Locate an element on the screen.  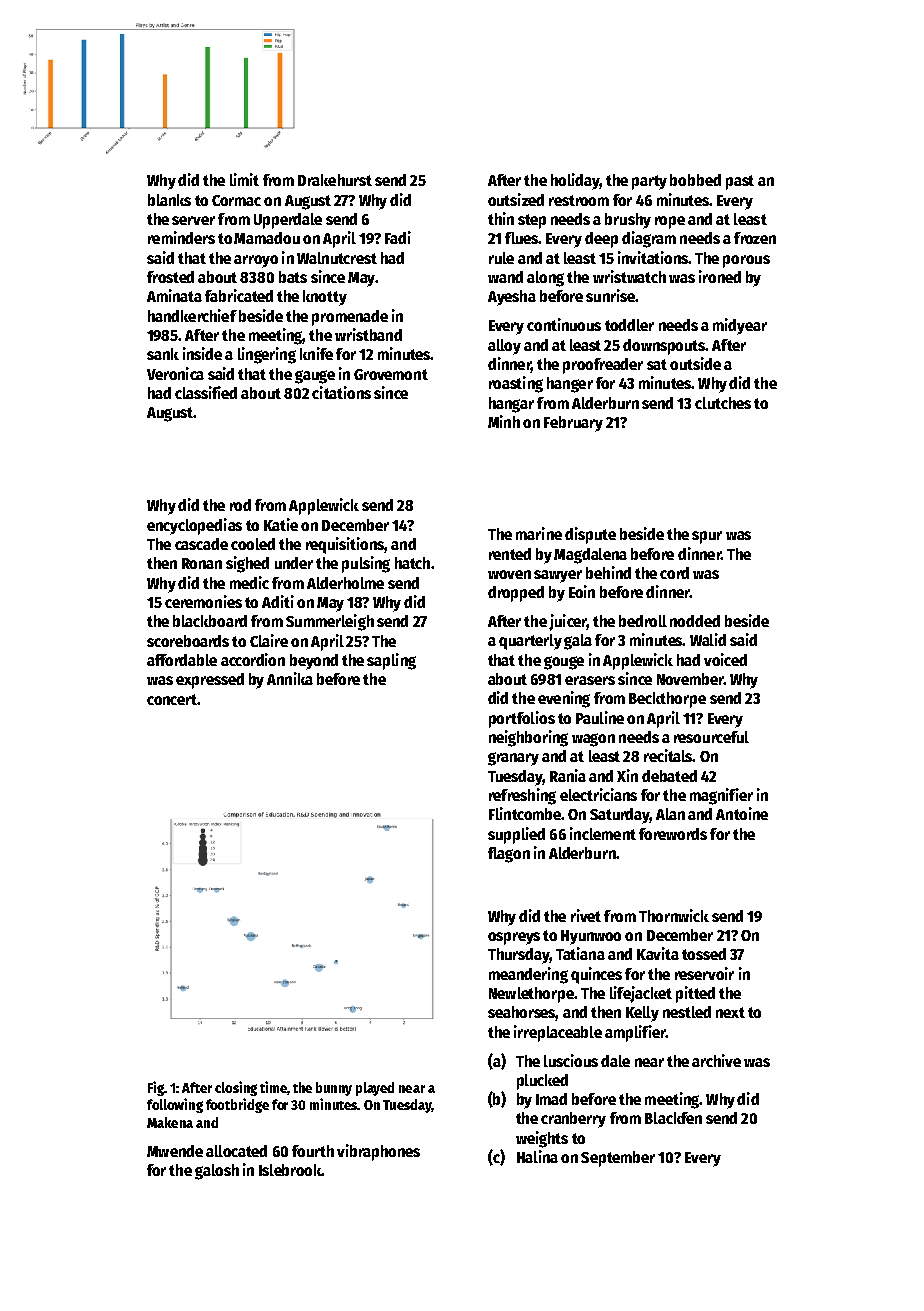
next is located at coordinates (730, 1012).
